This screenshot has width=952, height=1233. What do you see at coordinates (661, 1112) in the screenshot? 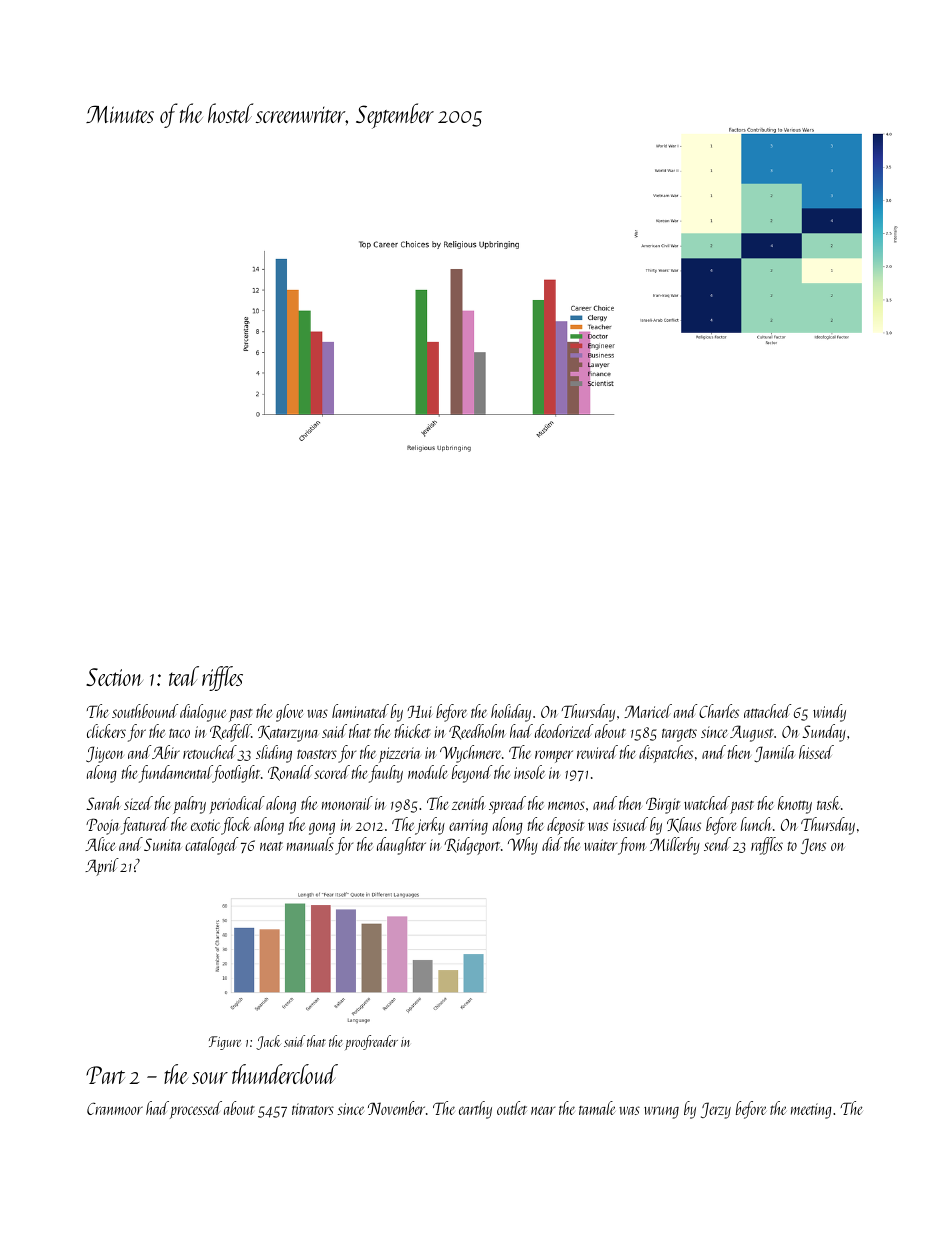
I see `wrung` at bounding box center [661, 1112].
